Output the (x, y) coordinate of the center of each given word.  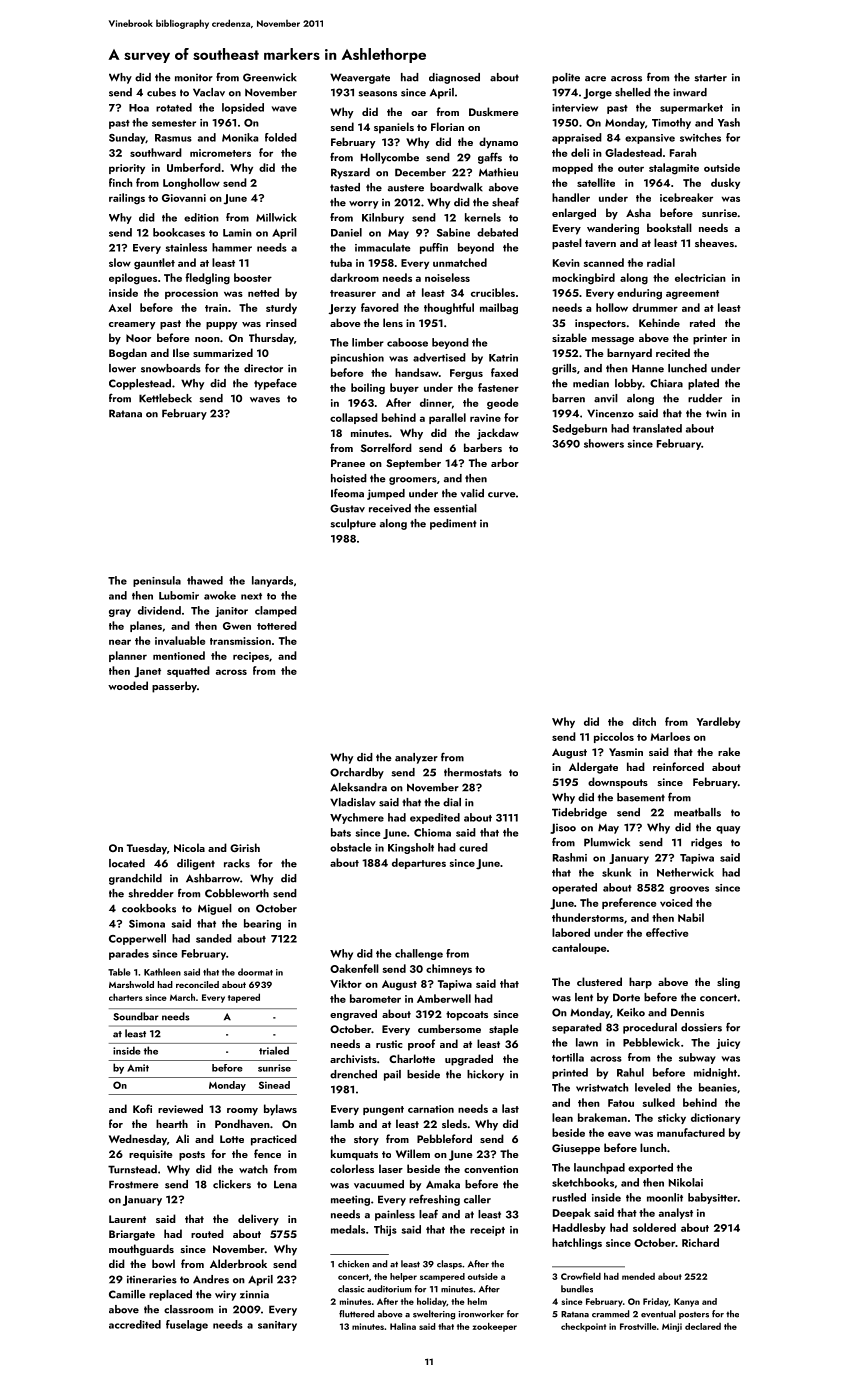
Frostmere (134, 1184)
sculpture (353, 524)
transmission (240, 641)
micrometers (220, 153)
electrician (700, 277)
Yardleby (718, 722)
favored (380, 307)
